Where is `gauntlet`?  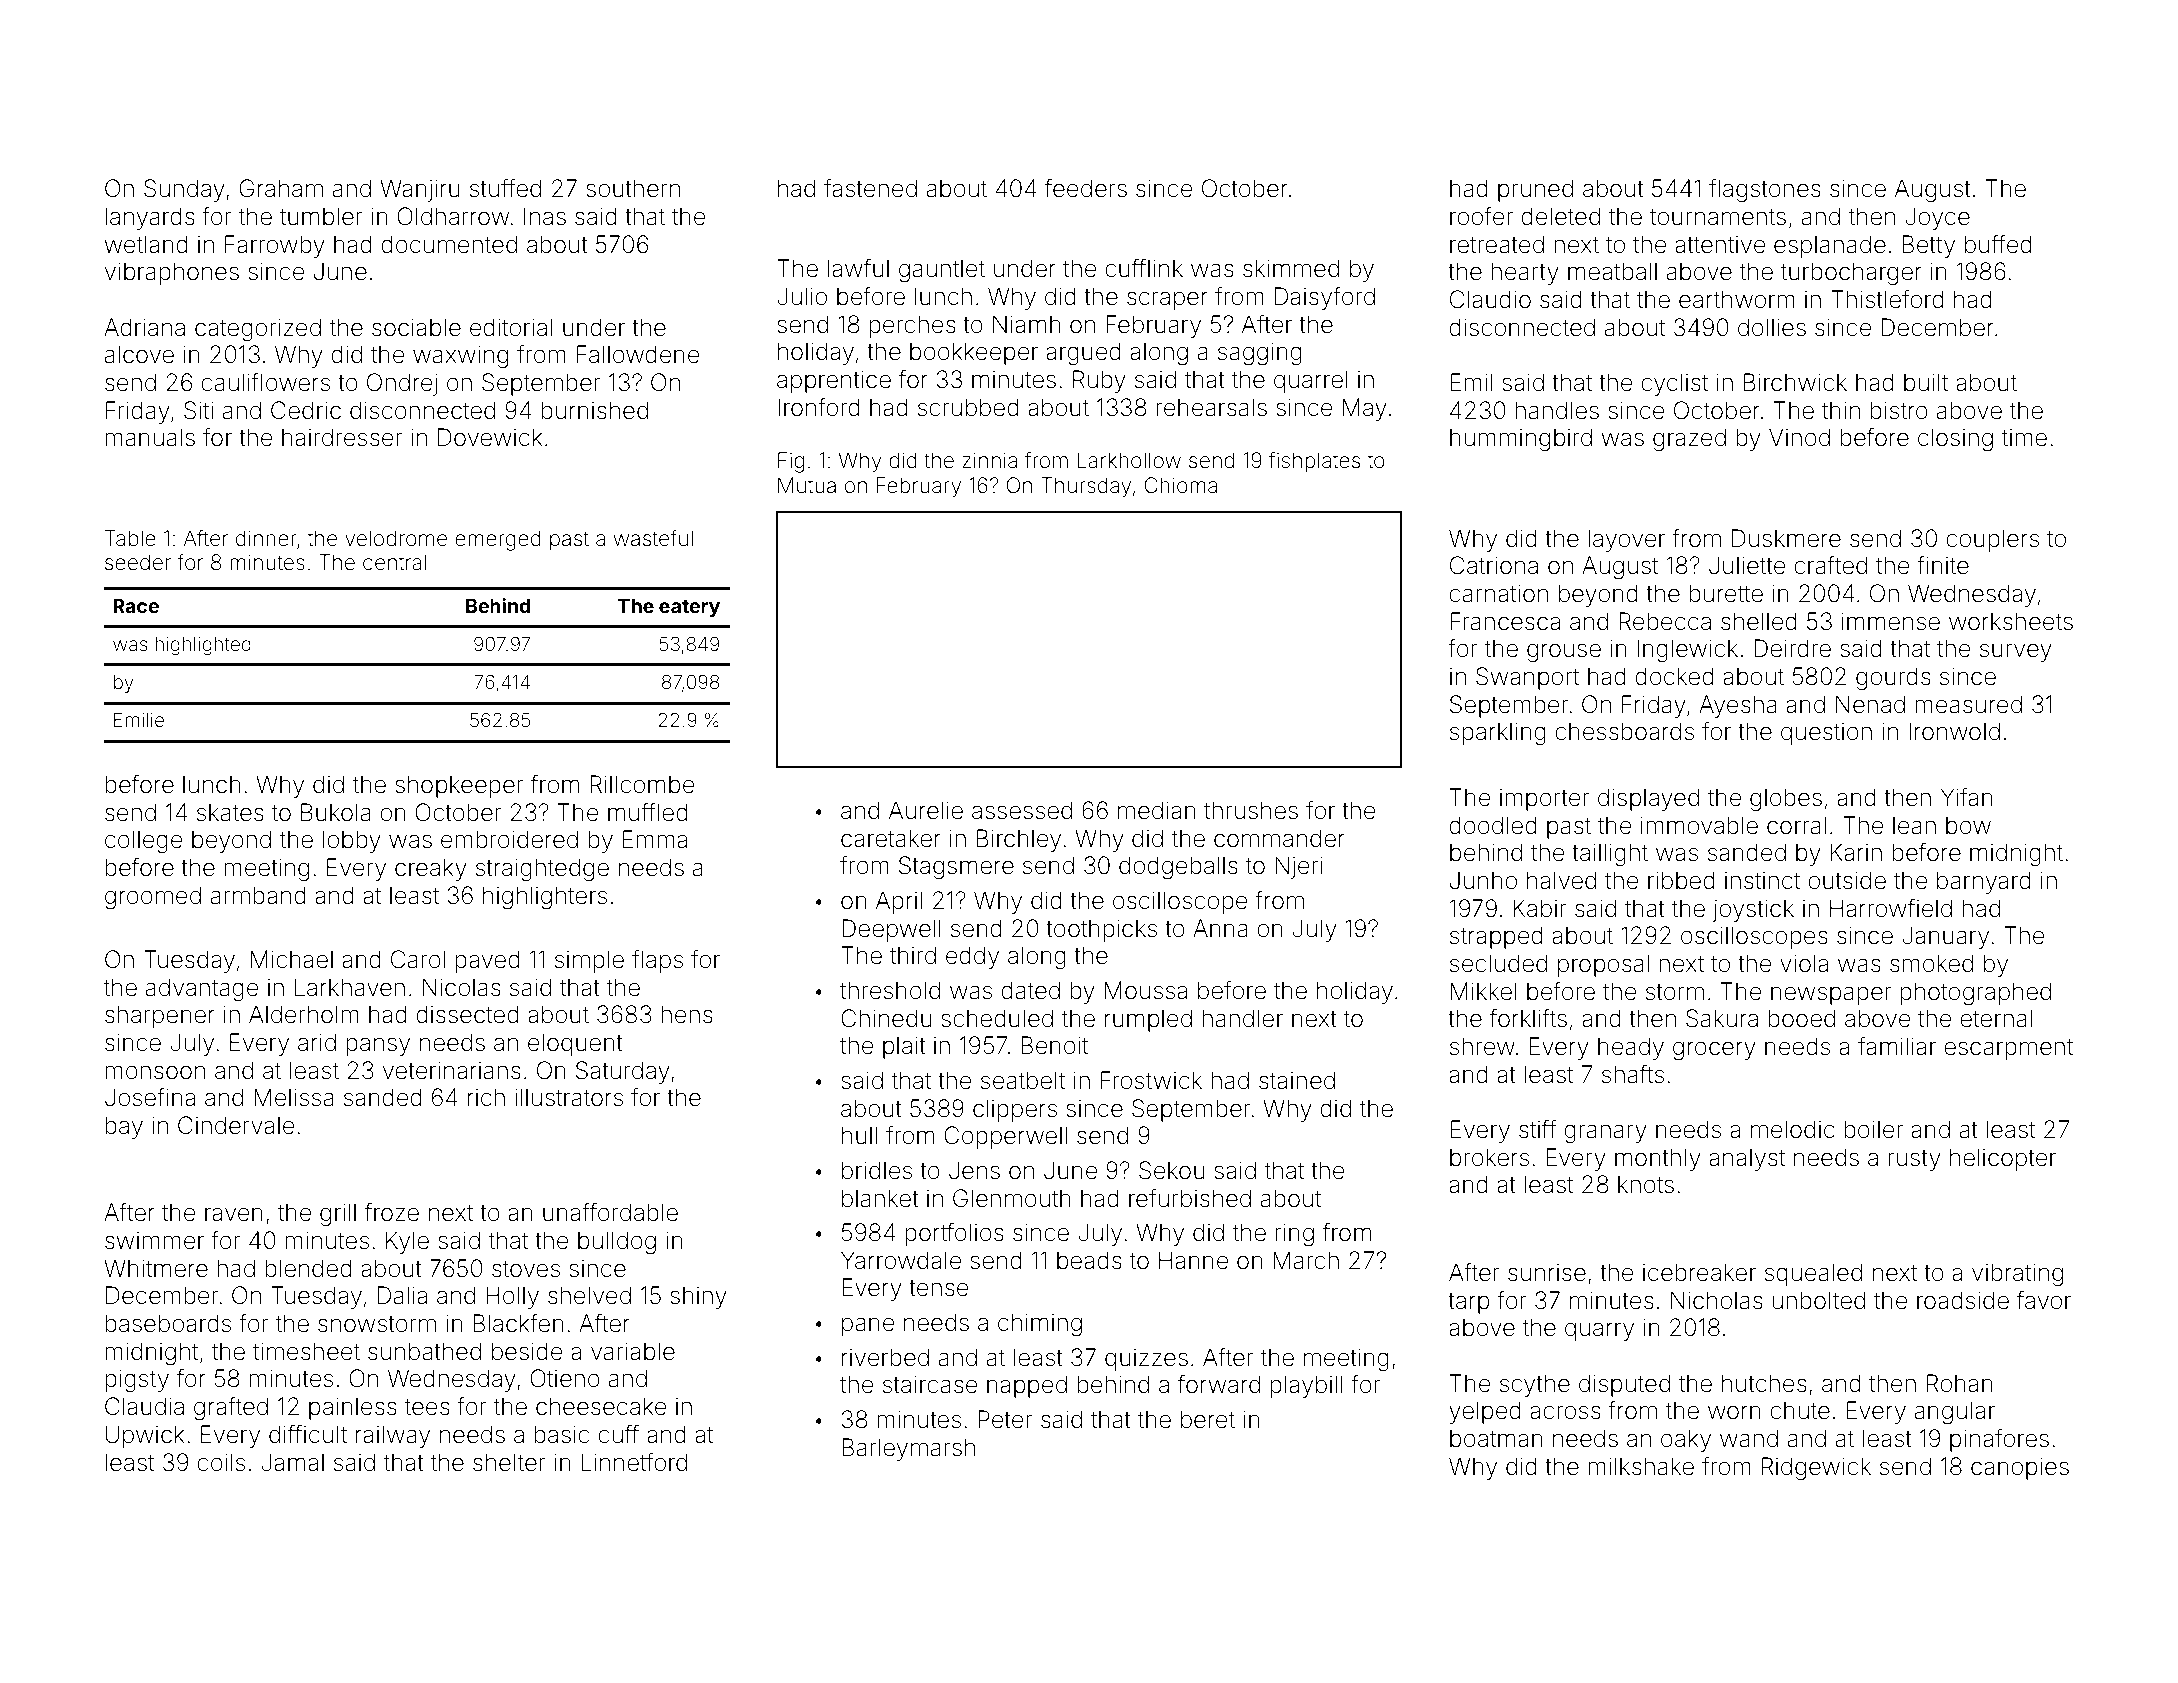 gauntlet is located at coordinates (942, 270).
